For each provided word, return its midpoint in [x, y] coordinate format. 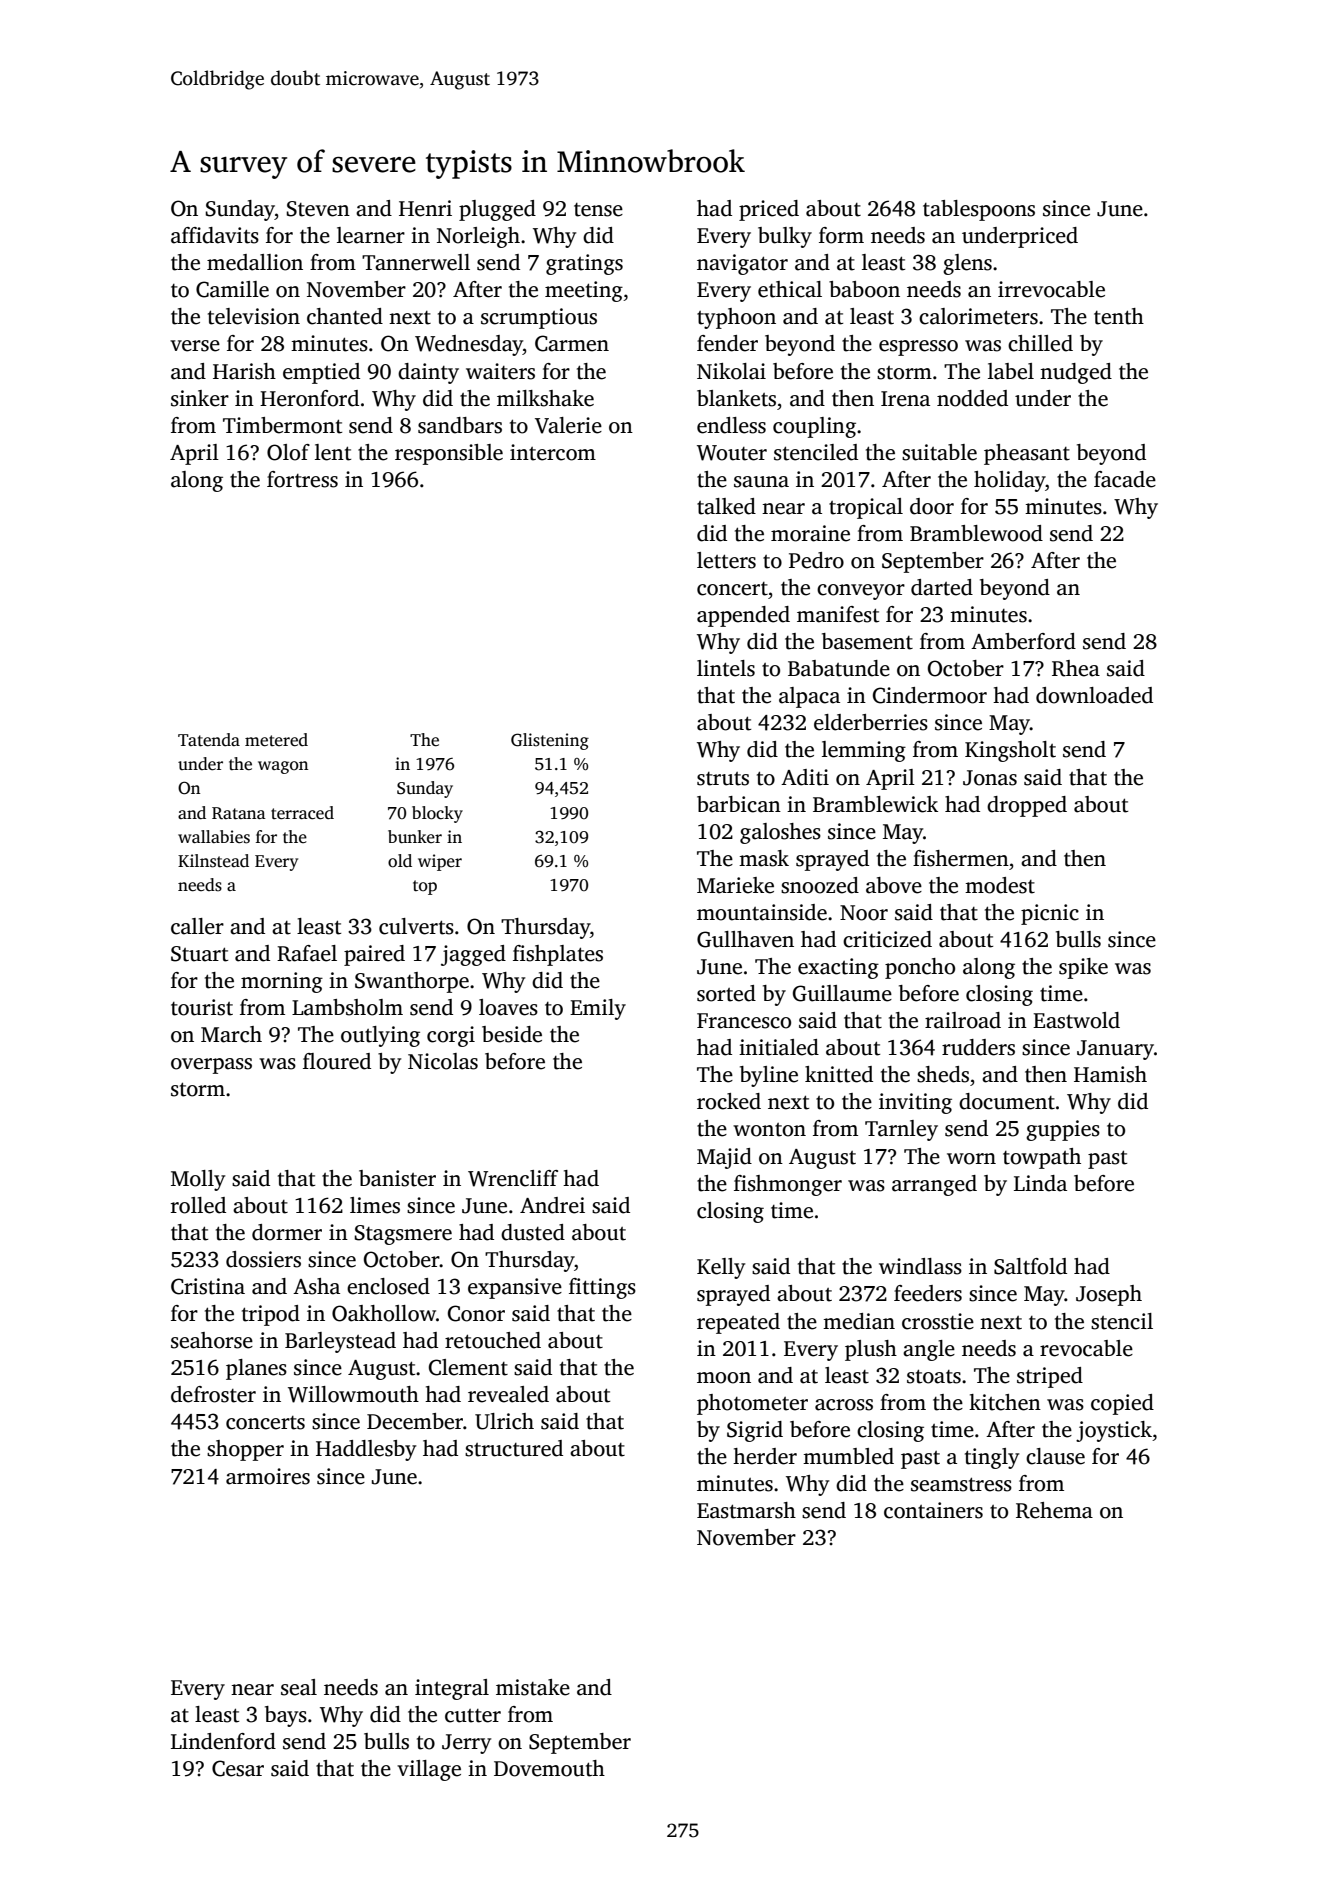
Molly [198, 1180]
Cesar [238, 1768]
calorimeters [978, 316]
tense [598, 210]
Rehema [1054, 1510]
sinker [200, 398]
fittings [602, 1288]
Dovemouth [549, 1768]
